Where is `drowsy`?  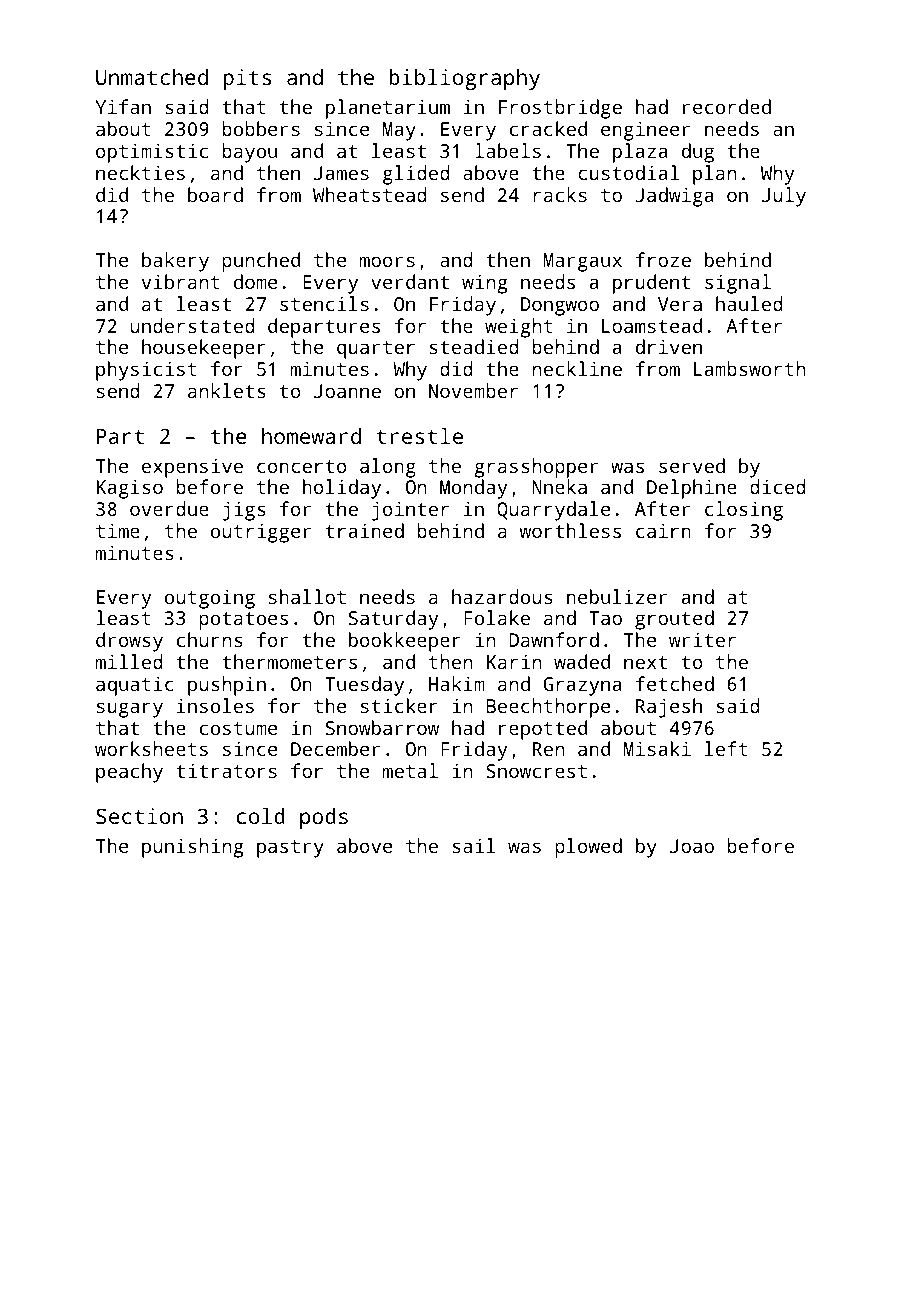 drowsy is located at coordinates (129, 642).
